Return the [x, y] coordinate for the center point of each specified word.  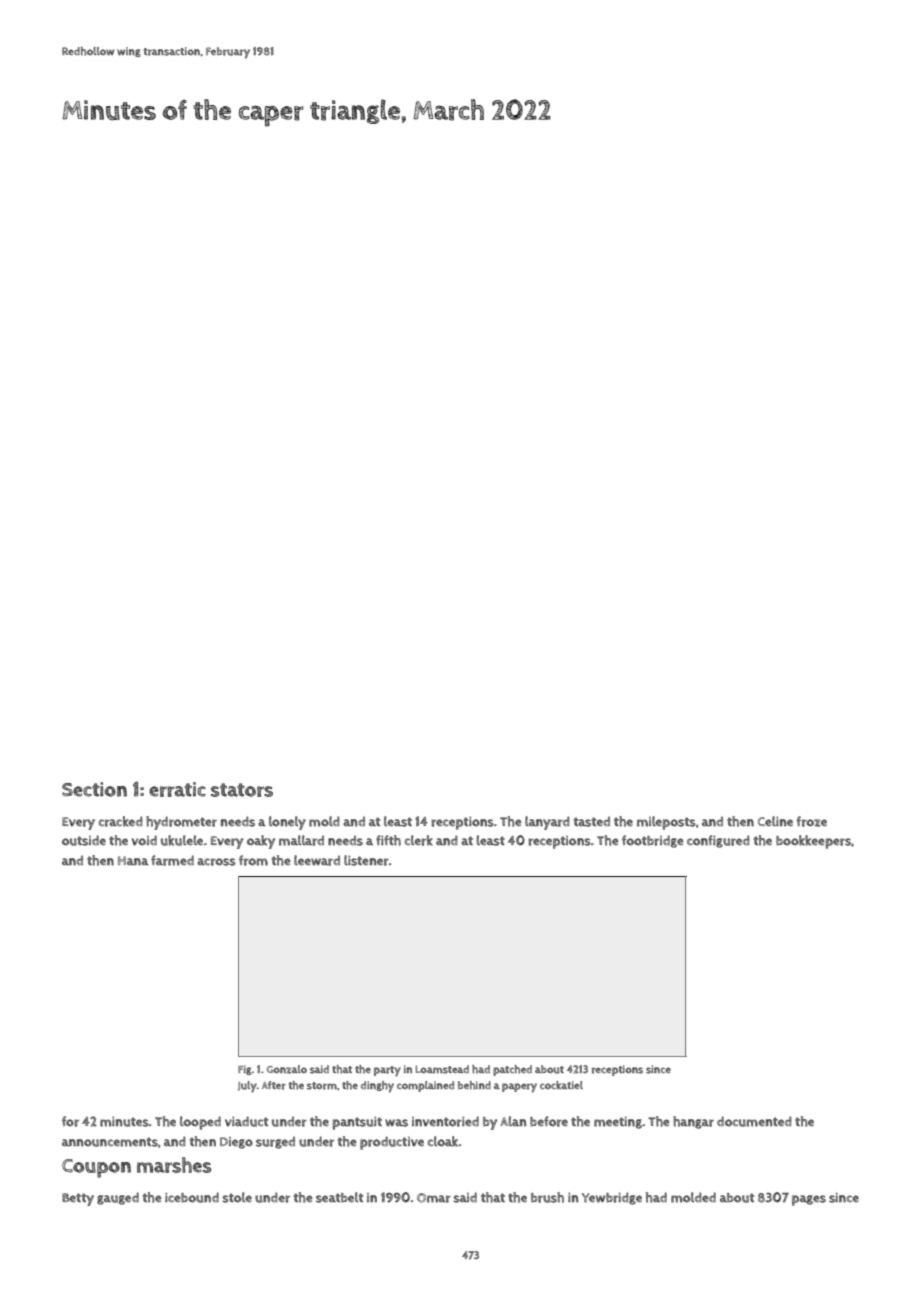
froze [811, 821]
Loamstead [442, 1069]
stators [242, 790]
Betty [78, 1199]
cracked [121, 821]
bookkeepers [813, 842]
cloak [443, 1141]
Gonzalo [287, 1069]
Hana [133, 861]
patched [512, 1070]
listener [366, 860]
